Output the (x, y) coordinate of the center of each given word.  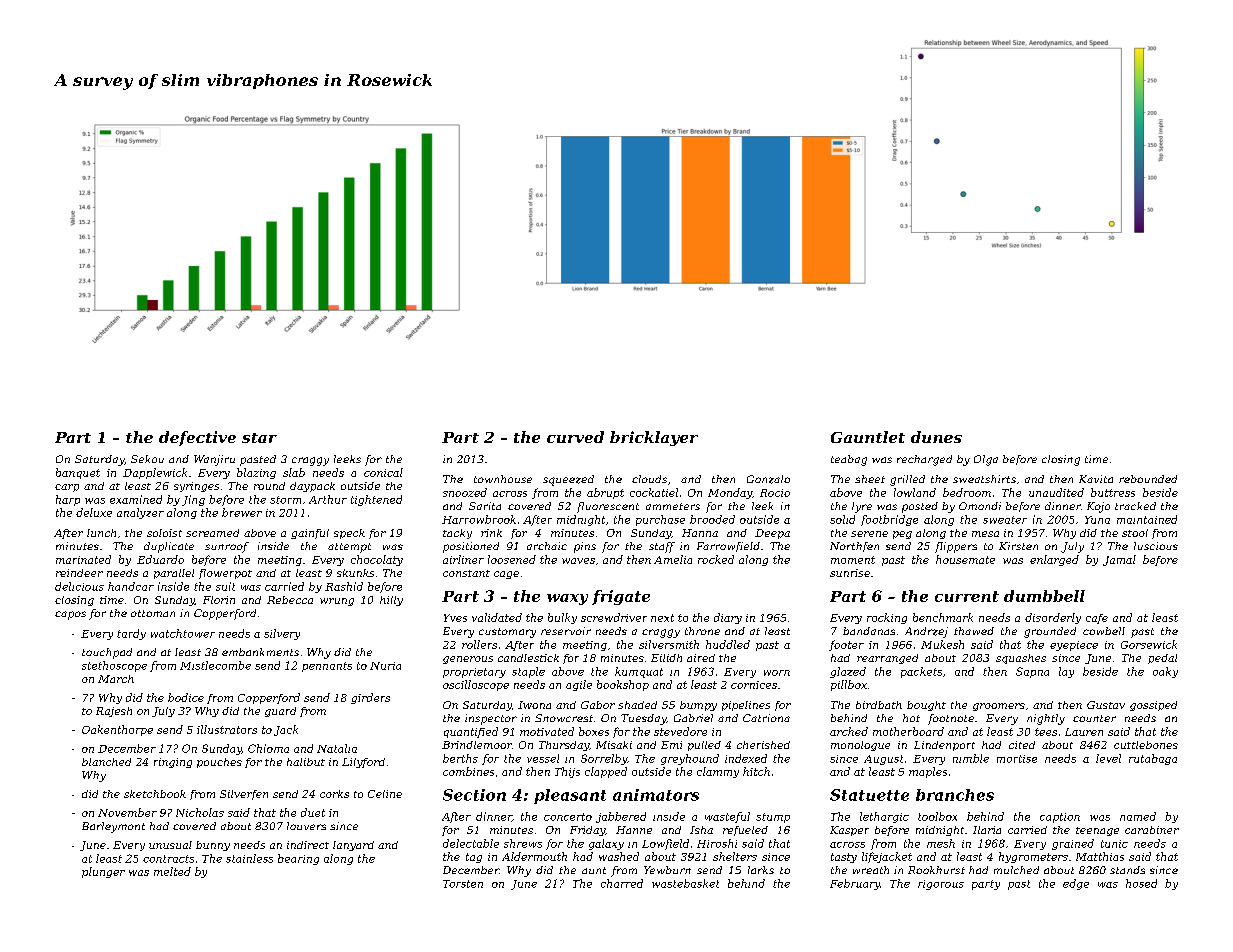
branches (955, 795)
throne (702, 631)
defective (197, 438)
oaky (1165, 672)
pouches (219, 763)
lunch (101, 533)
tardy (131, 634)
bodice (186, 697)
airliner (463, 559)
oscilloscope (476, 685)
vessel (543, 758)
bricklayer (654, 438)
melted (172, 871)
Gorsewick (1149, 644)
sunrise (850, 573)
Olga (986, 460)
